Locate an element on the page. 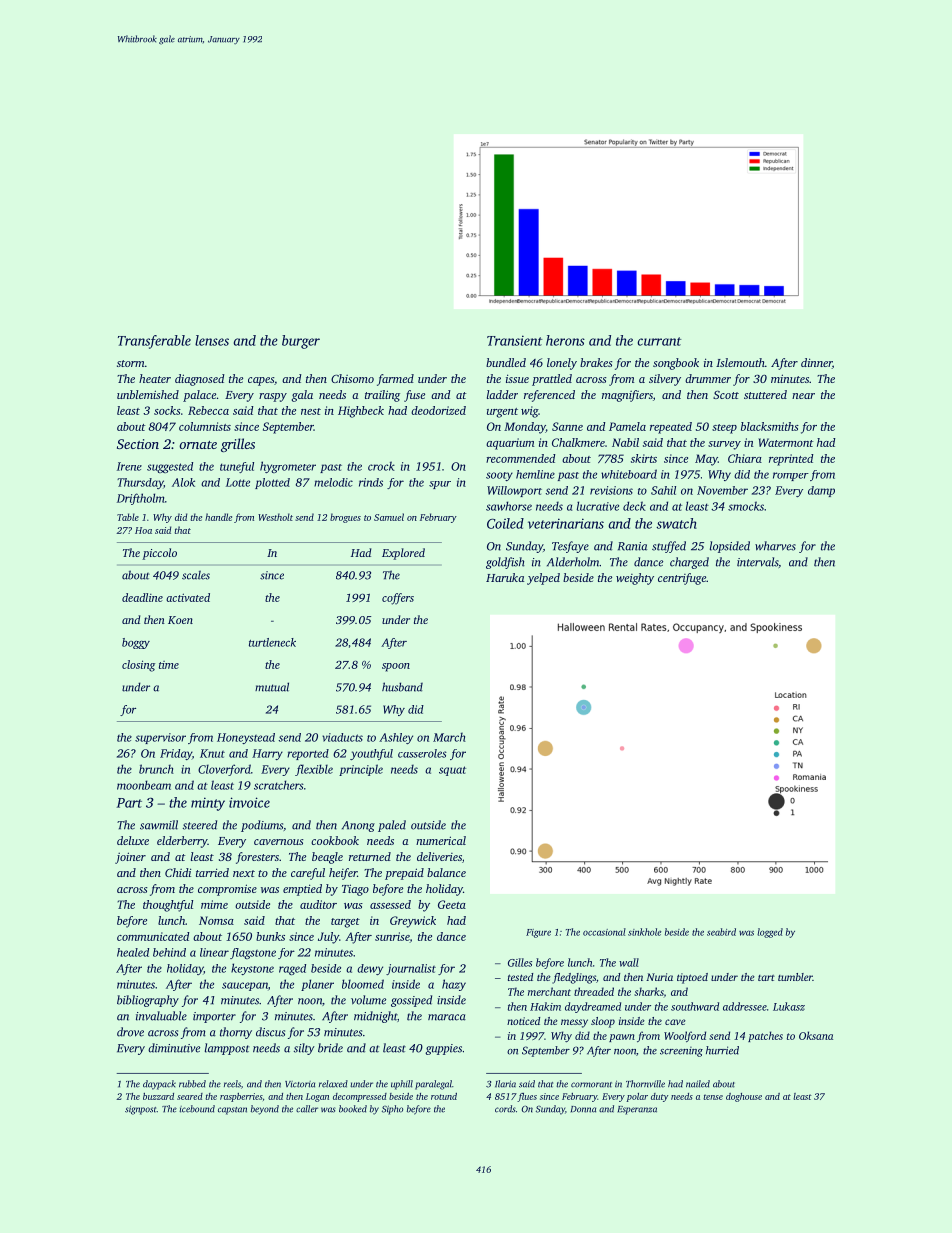 Image resolution: width=952 pixels, height=1233 pixels. lenses is located at coordinates (212, 340).
